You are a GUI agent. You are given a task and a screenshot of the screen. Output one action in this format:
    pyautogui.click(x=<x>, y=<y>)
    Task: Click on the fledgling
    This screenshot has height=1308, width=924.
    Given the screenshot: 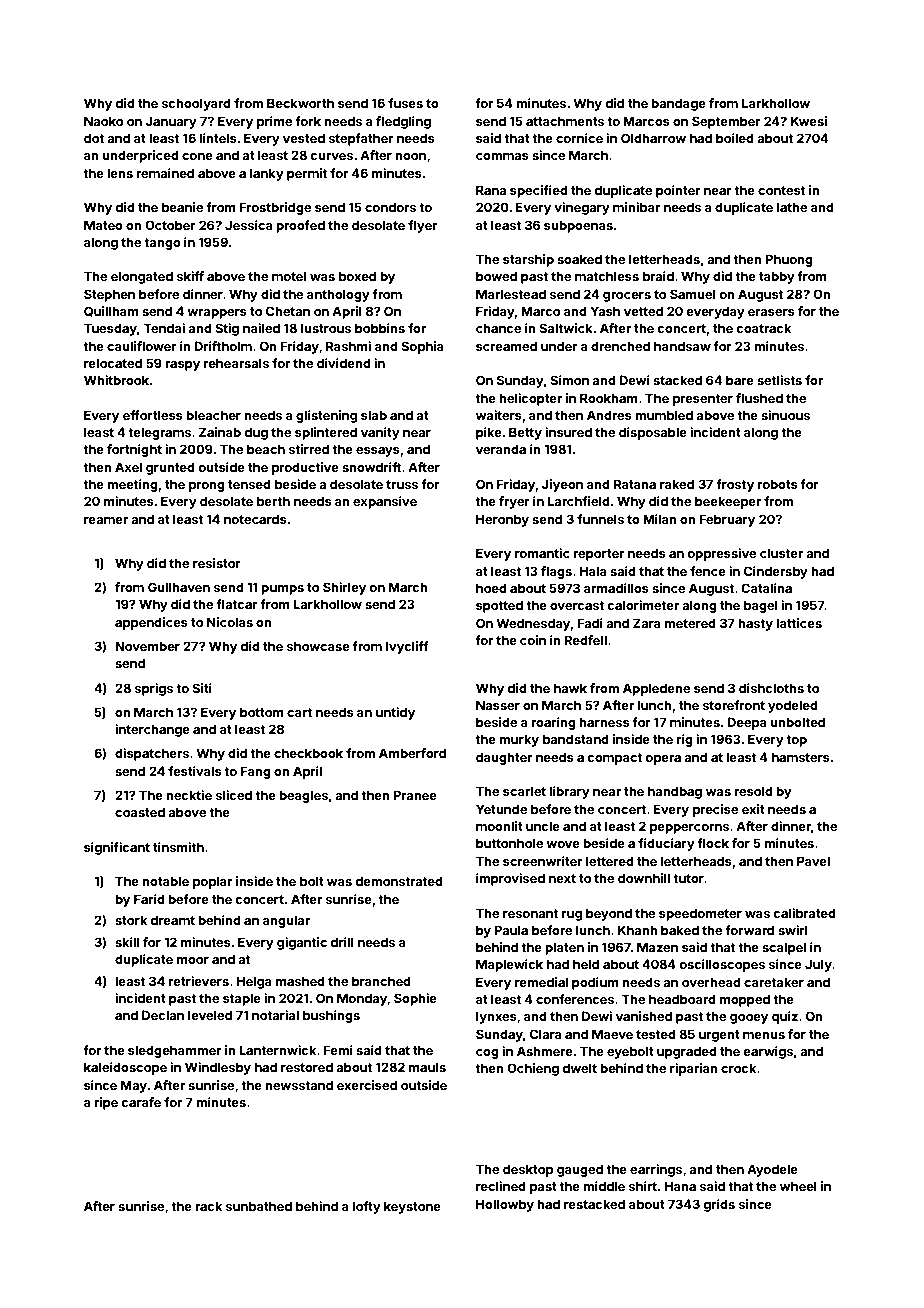 What is the action you would take?
    pyautogui.click(x=403, y=122)
